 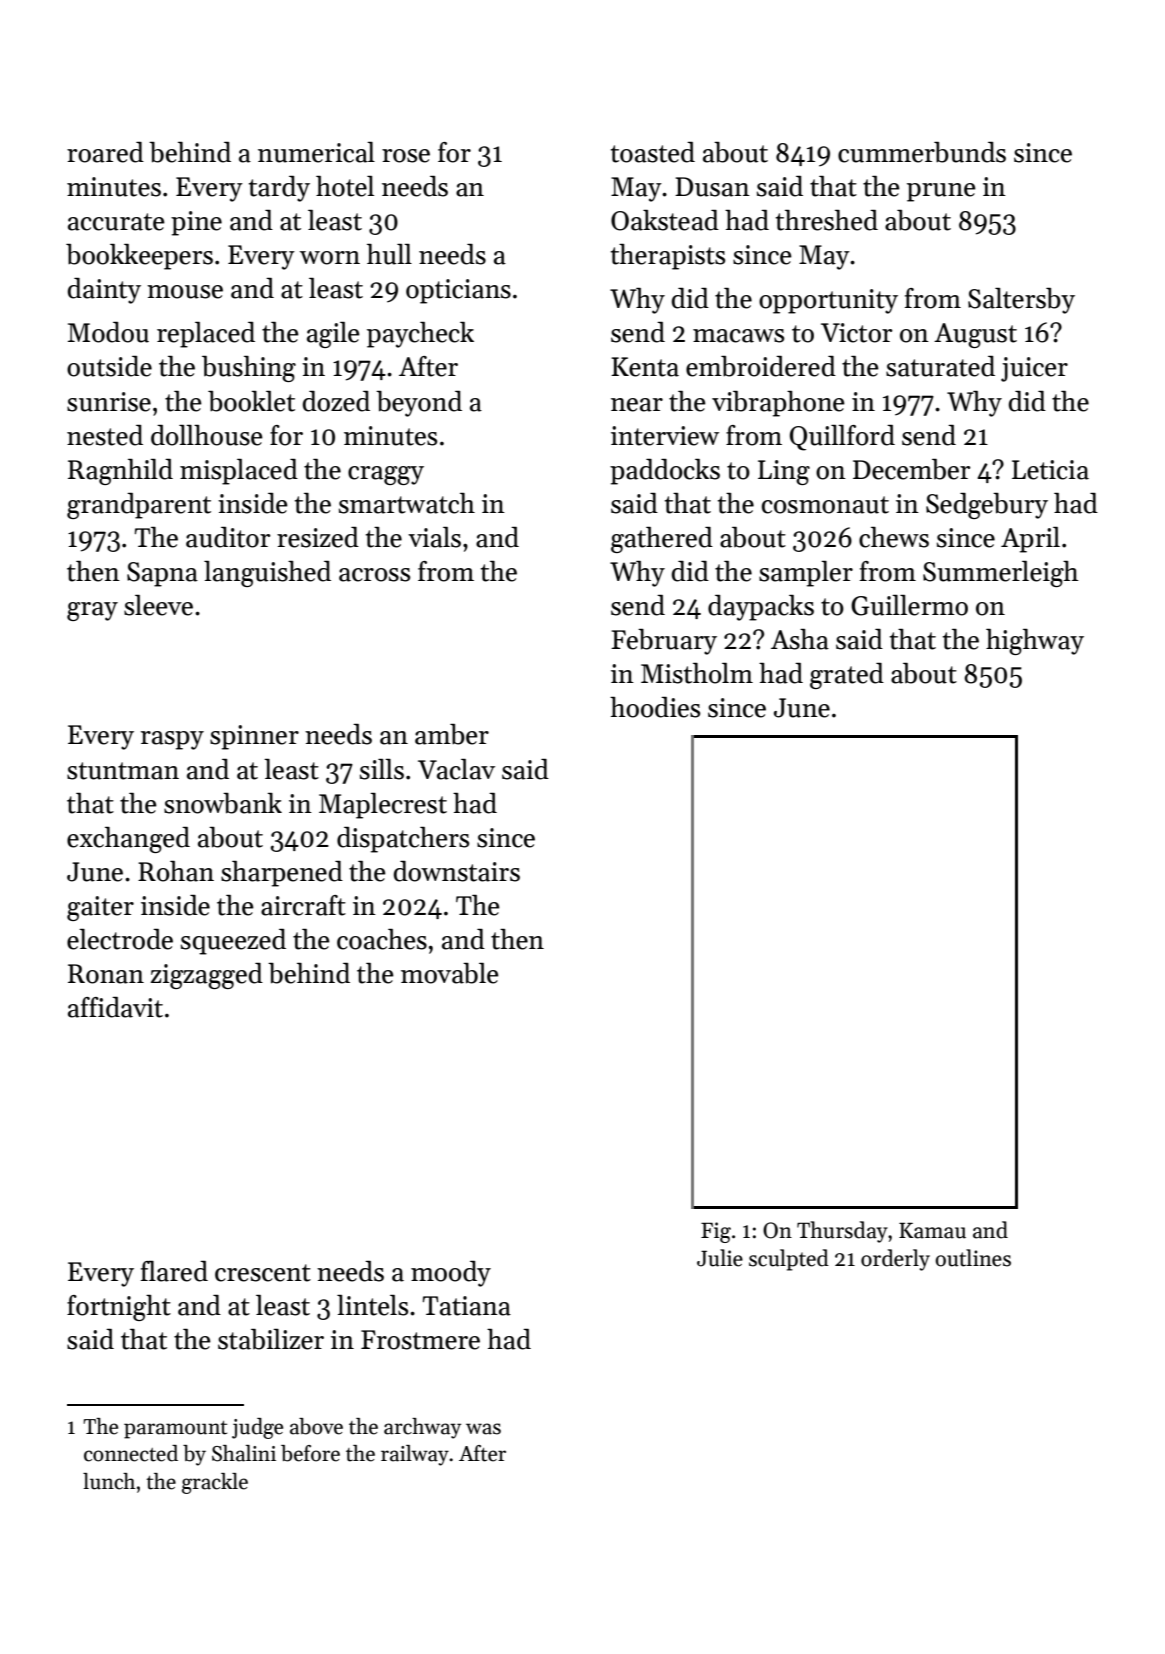 I want to click on numerical, so click(x=316, y=152).
